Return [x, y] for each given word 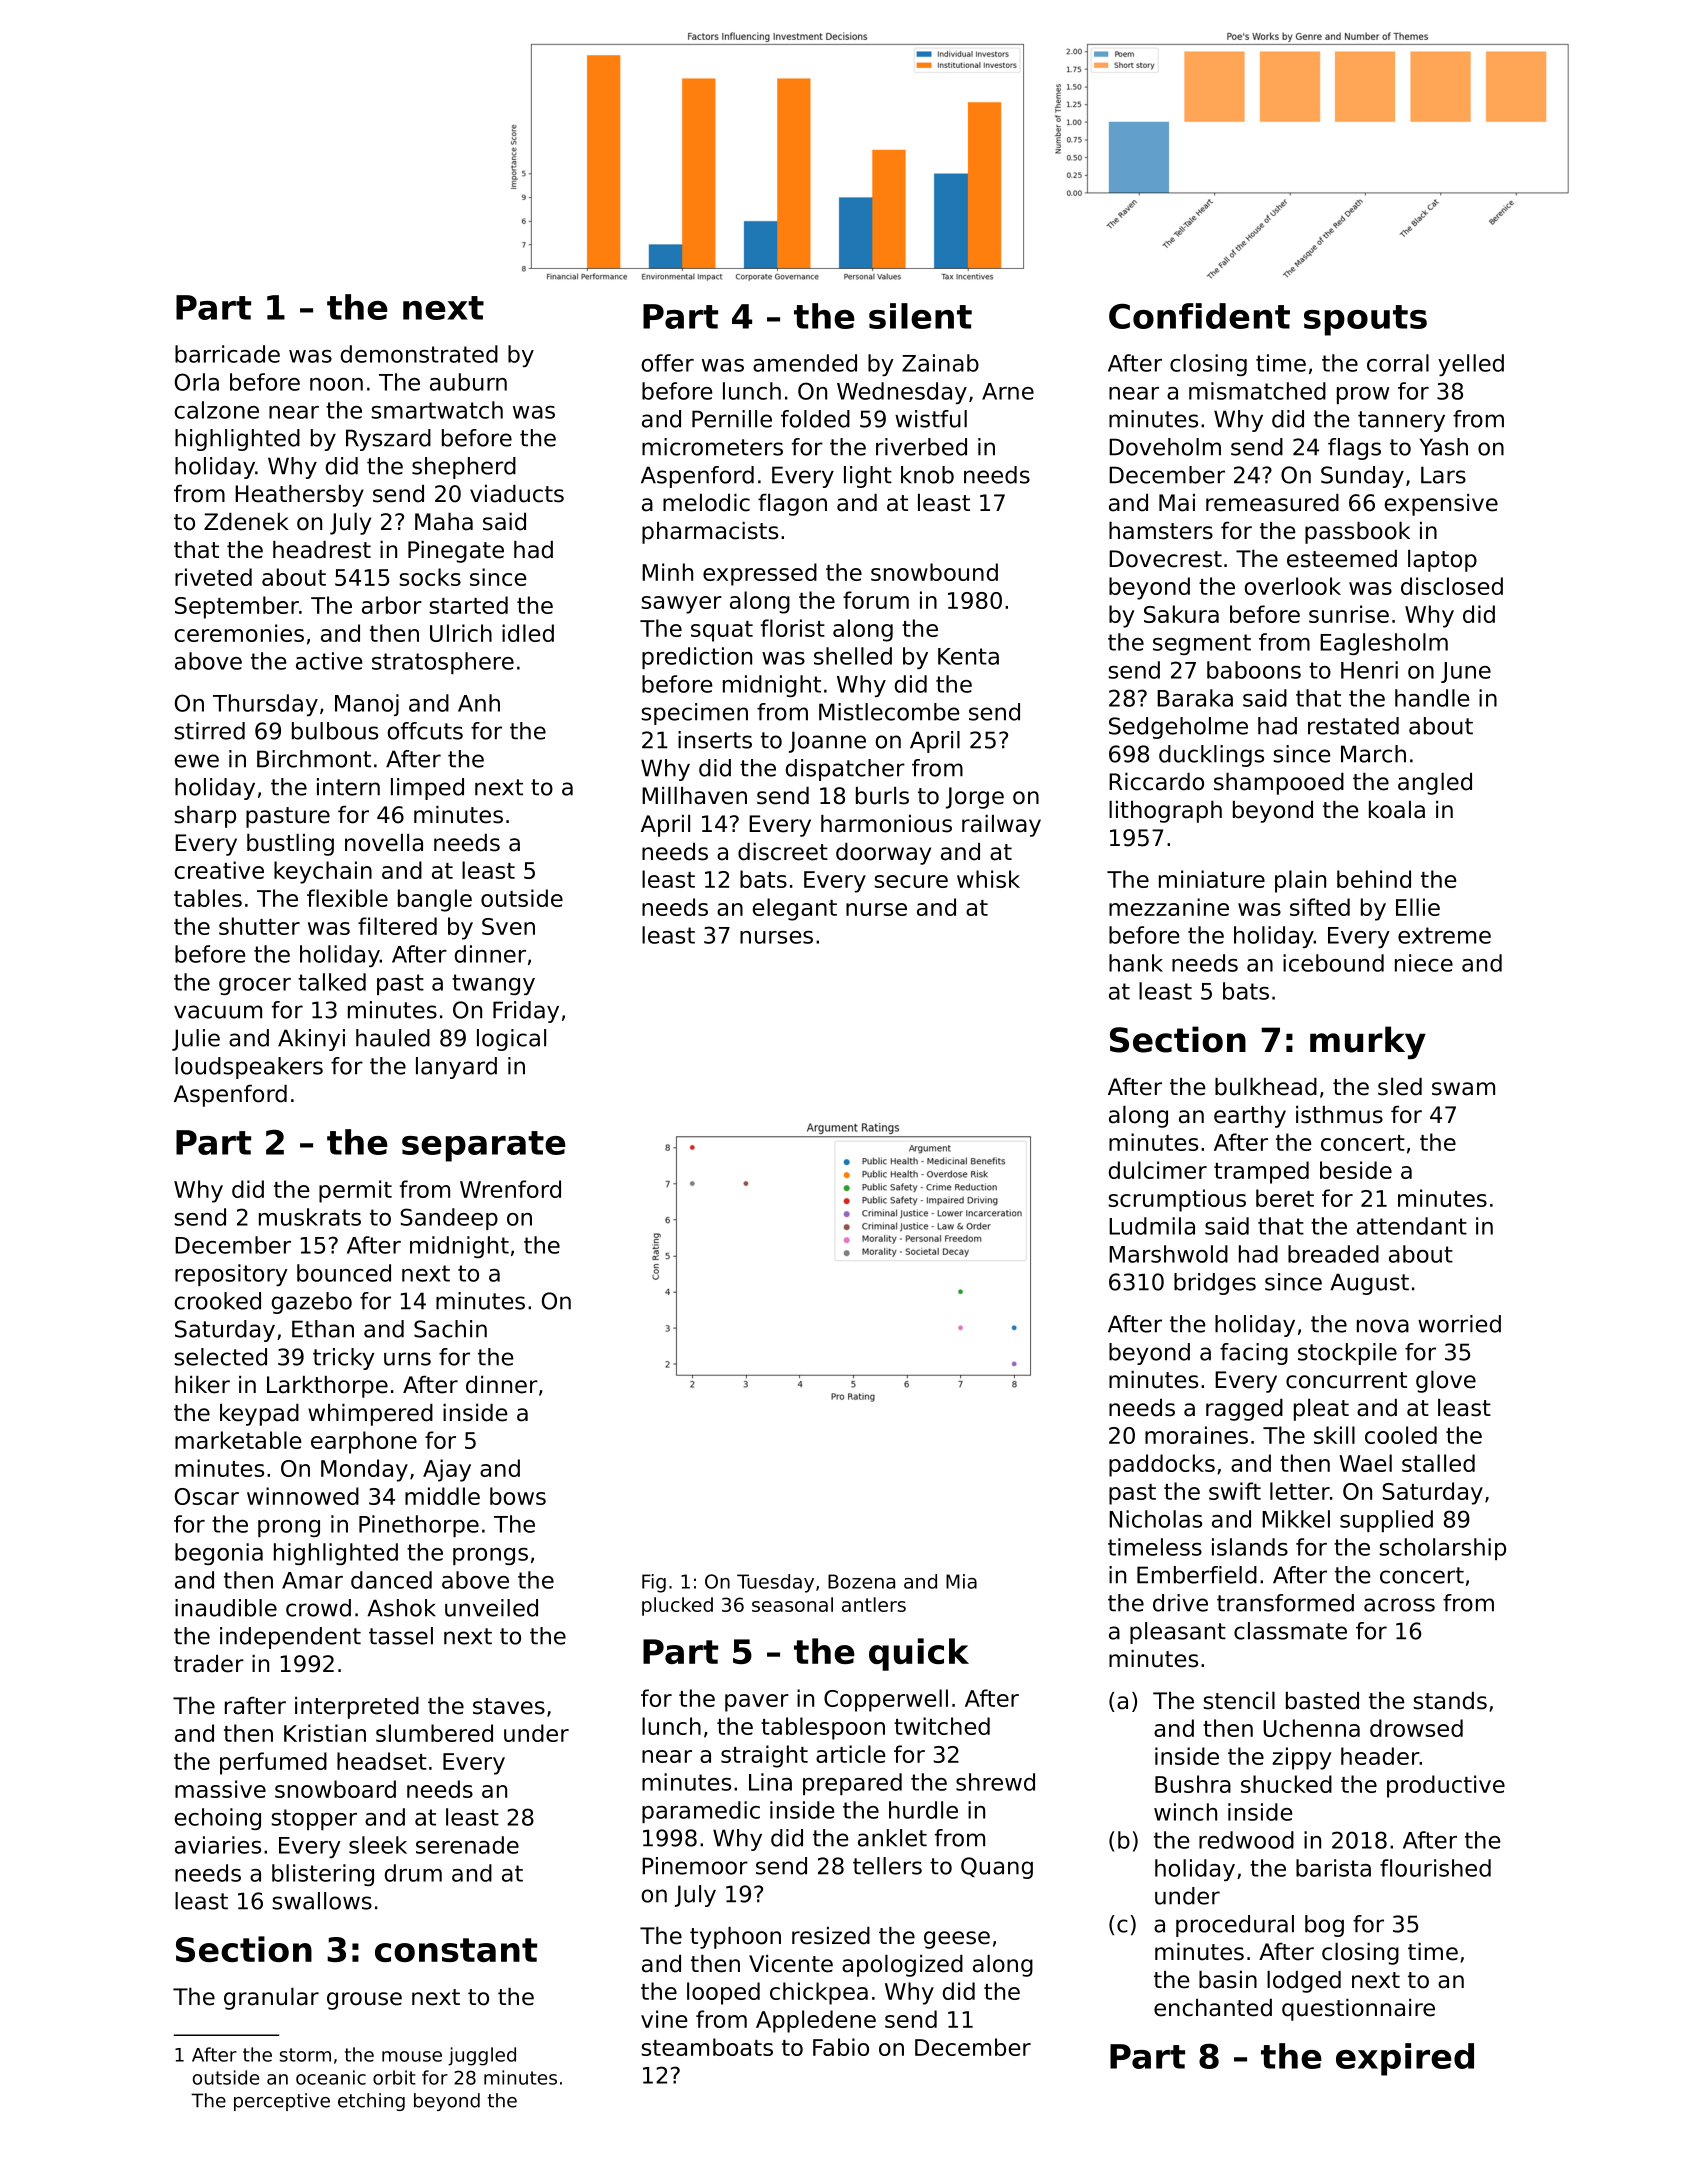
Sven [508, 926]
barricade [227, 354]
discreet [783, 852]
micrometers [712, 447]
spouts [1365, 320]
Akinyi [311, 1040]
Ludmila [1152, 1226]
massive [220, 1789]
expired [1405, 2059]
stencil [1239, 1701]
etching [371, 2102]
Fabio [841, 2047]
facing [1254, 1354]
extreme [1444, 935]
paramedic [701, 1812]
